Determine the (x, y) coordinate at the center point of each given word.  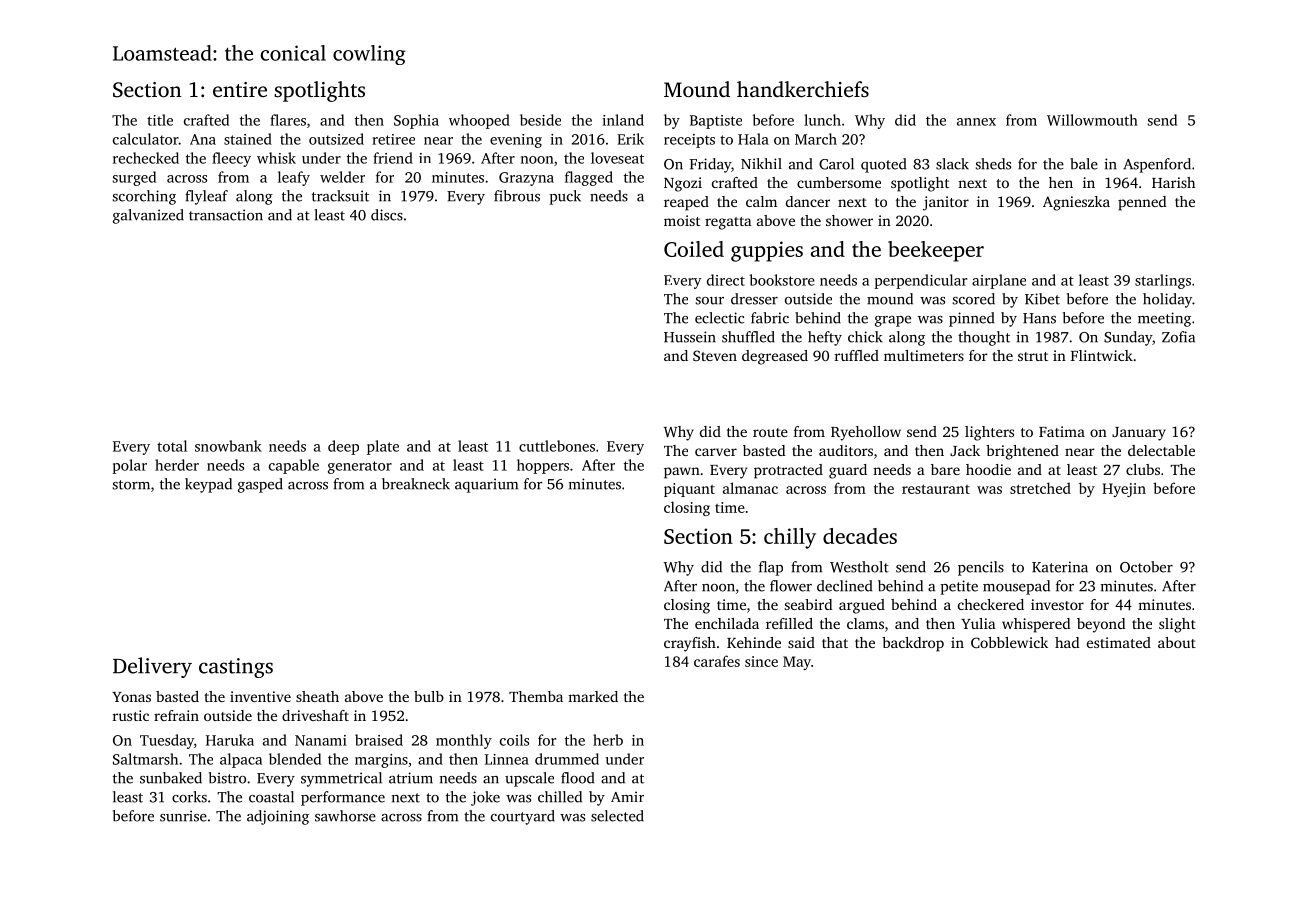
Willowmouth (1092, 120)
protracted (788, 471)
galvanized (148, 216)
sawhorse (345, 816)
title (160, 120)
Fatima (1062, 431)
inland (623, 120)
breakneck (416, 484)
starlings (1163, 281)
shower (849, 220)
